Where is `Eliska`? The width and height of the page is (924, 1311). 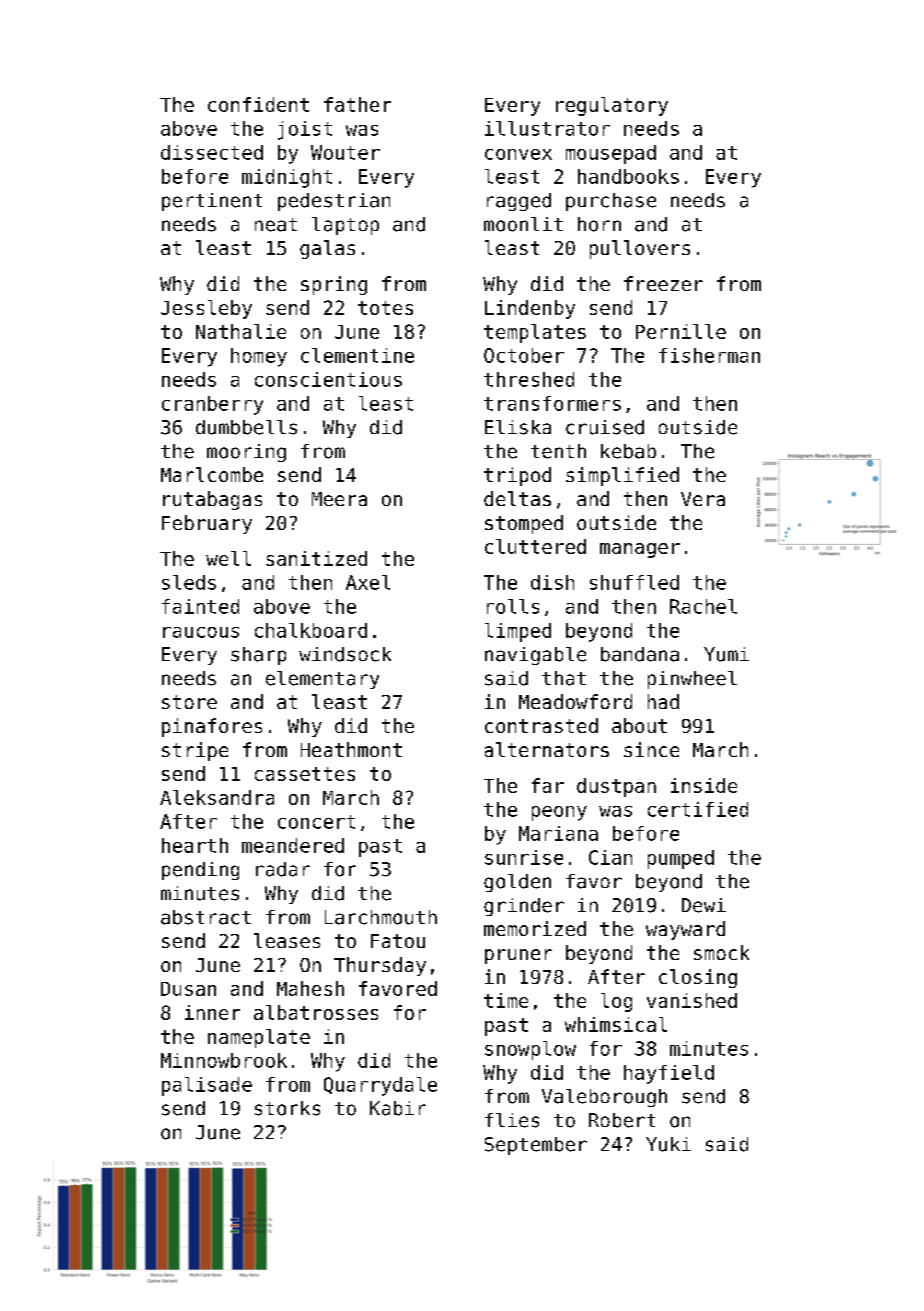
Eliska is located at coordinates (518, 427).
